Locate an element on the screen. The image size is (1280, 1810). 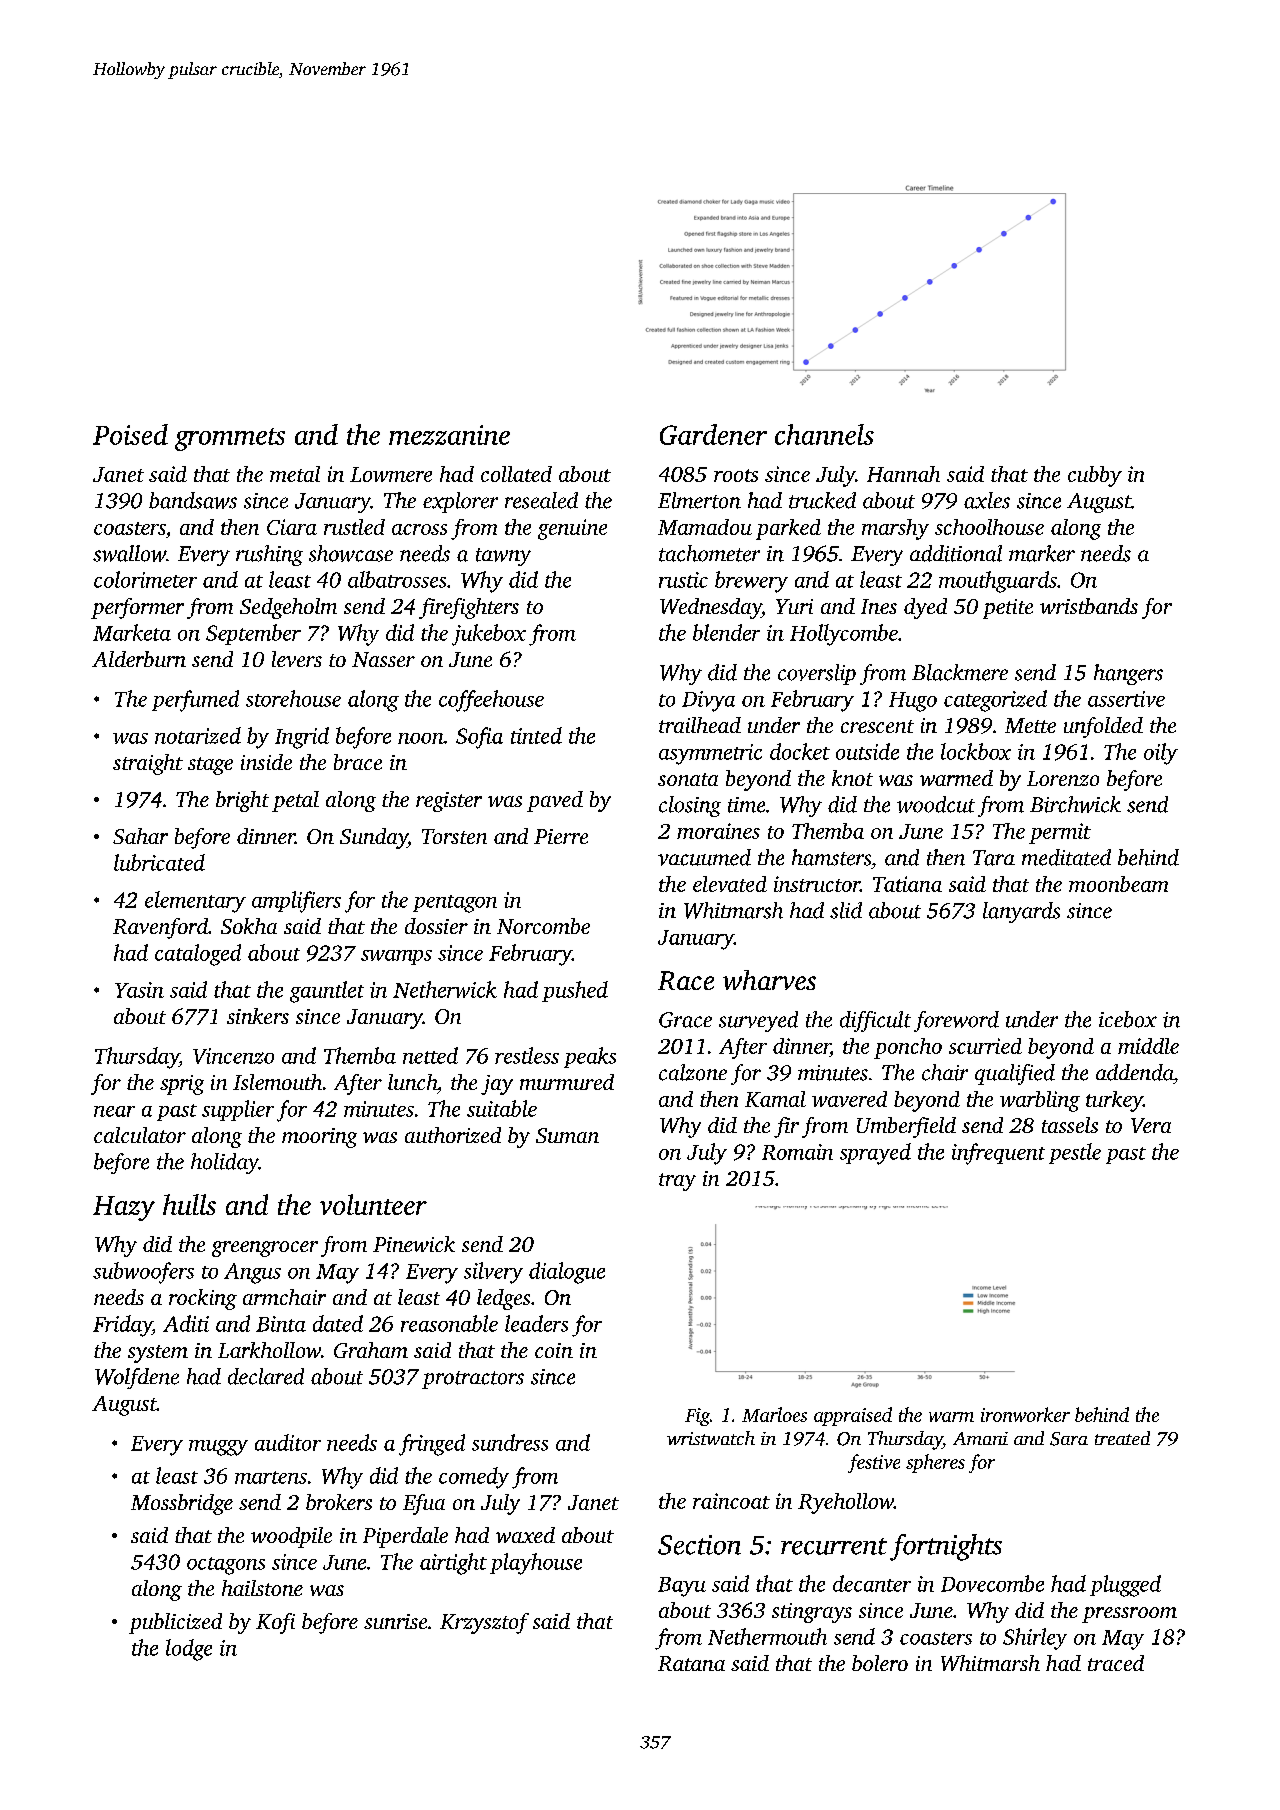
Romain is located at coordinates (797, 1152).
